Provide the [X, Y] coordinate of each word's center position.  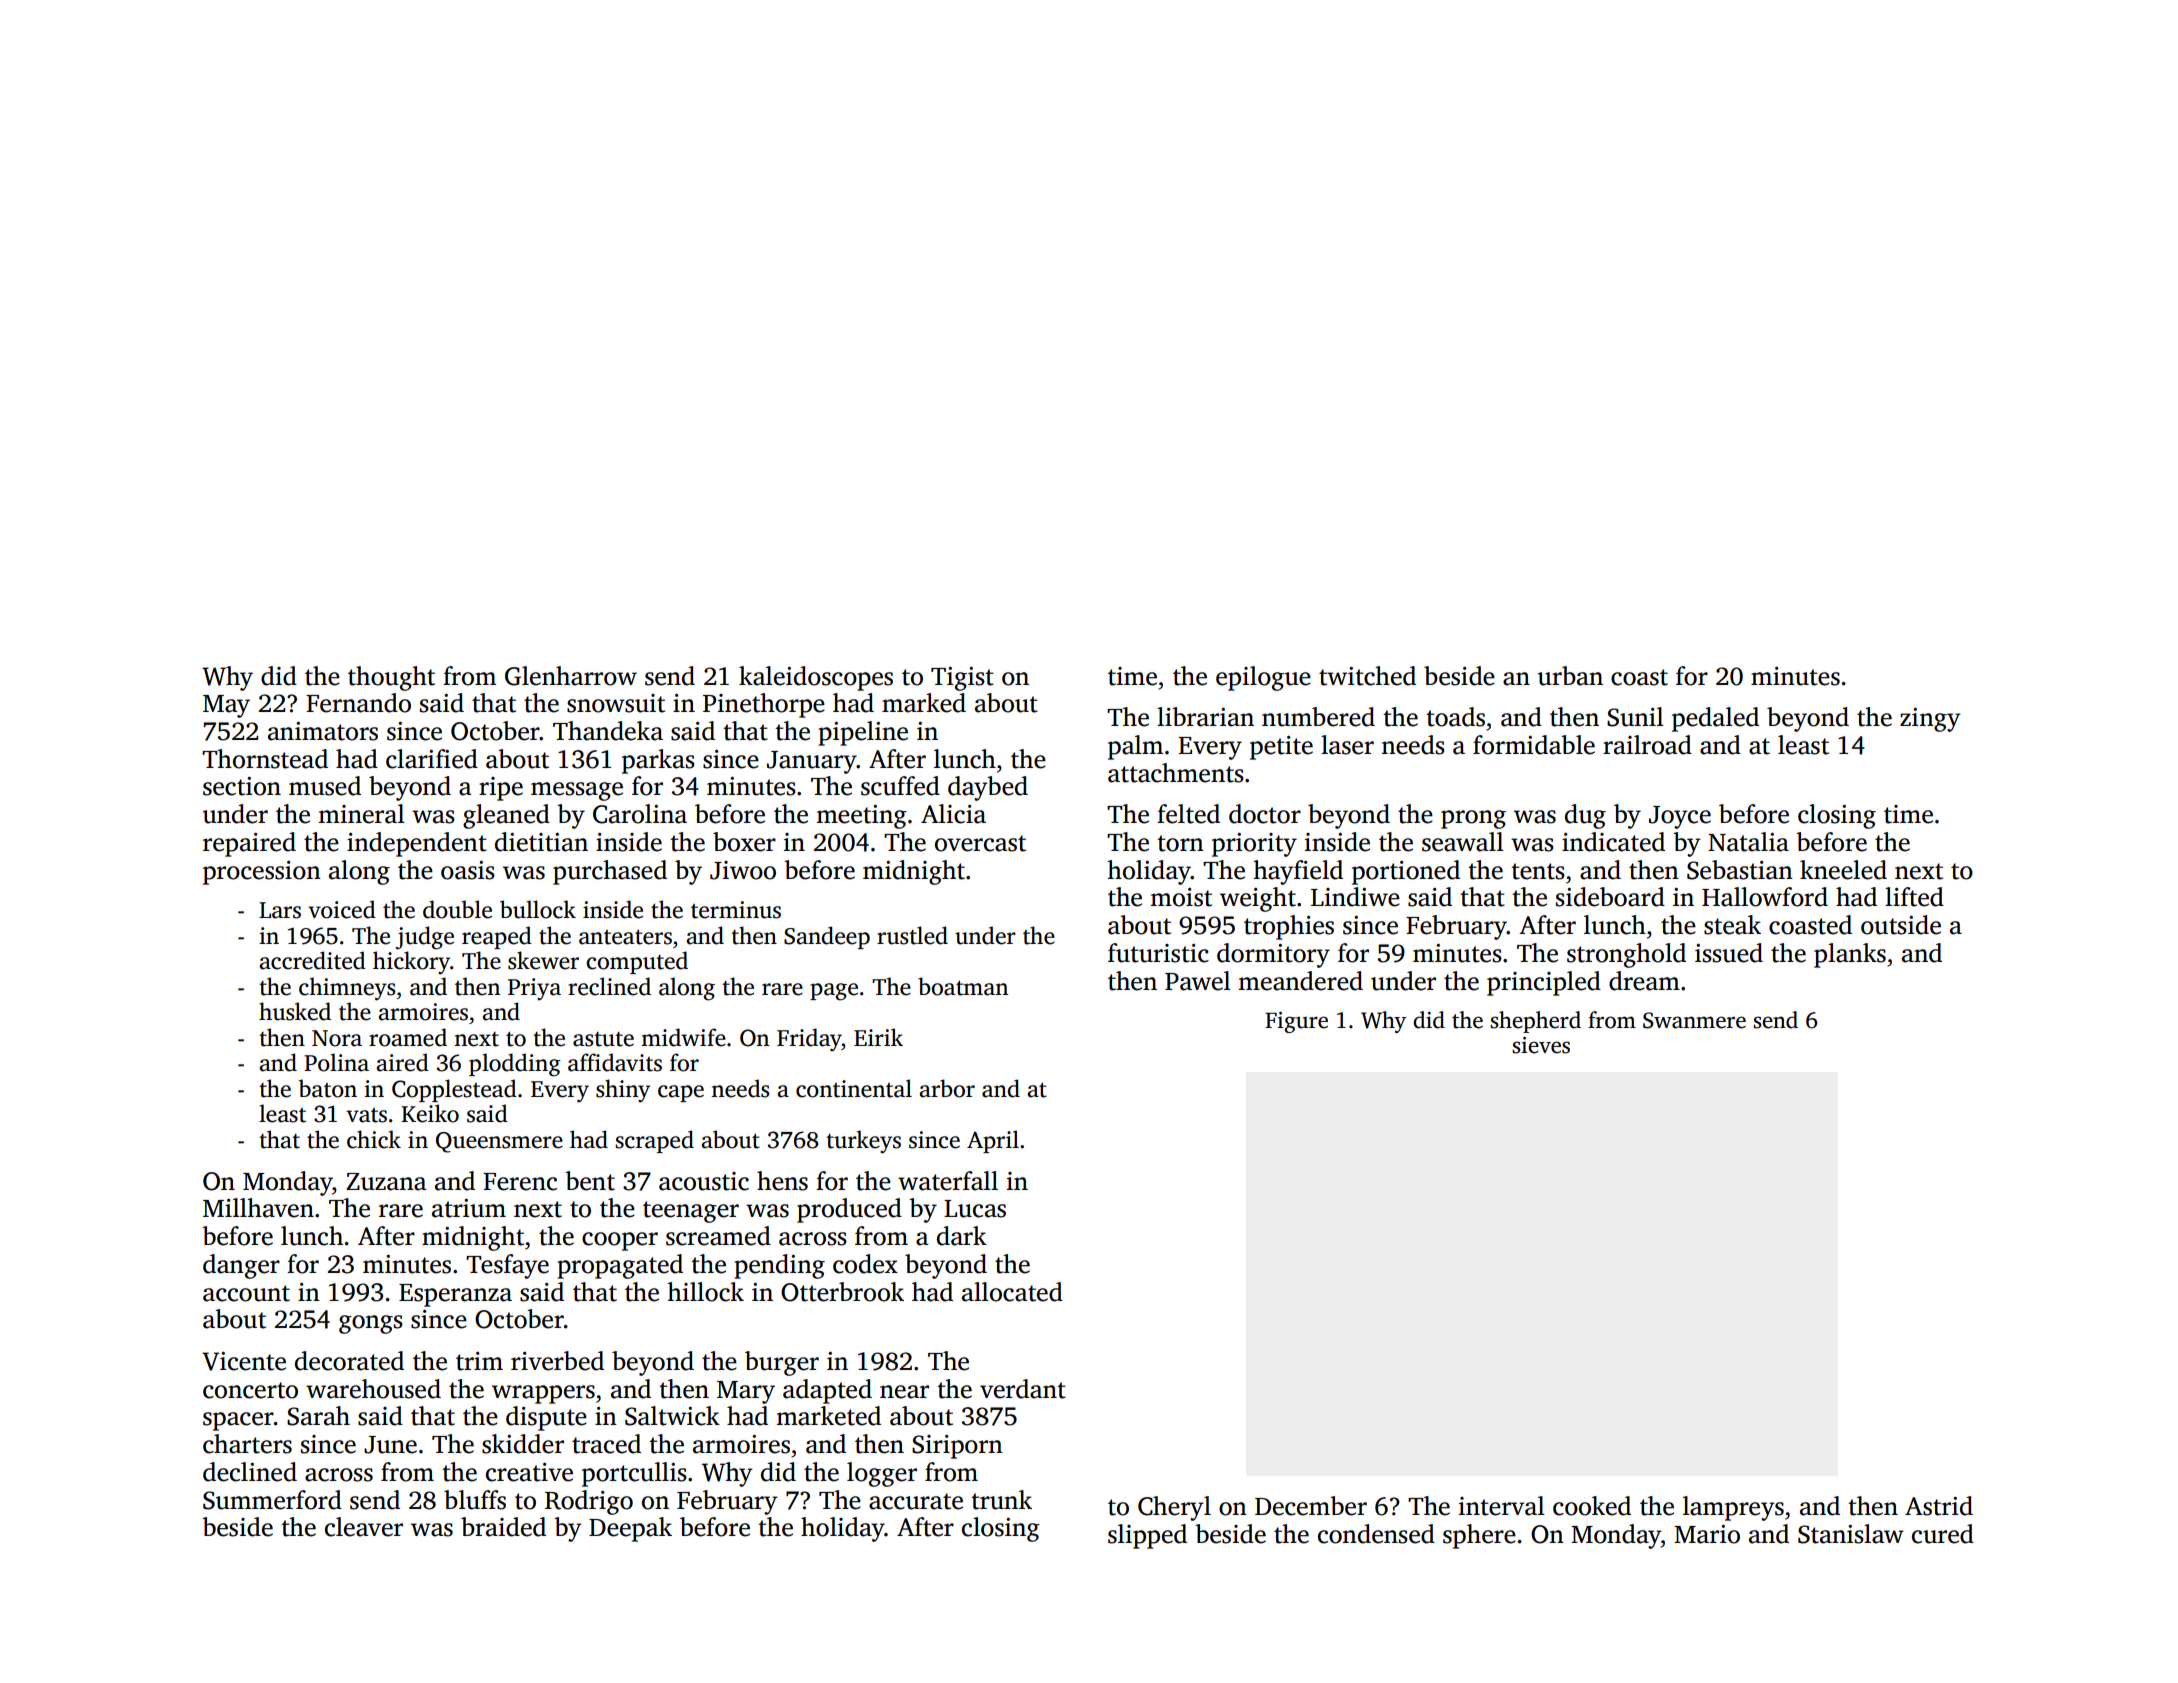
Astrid [1939, 1506]
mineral [362, 814]
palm [1135, 747]
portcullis [634, 1474]
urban [1570, 676]
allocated [1012, 1292]
